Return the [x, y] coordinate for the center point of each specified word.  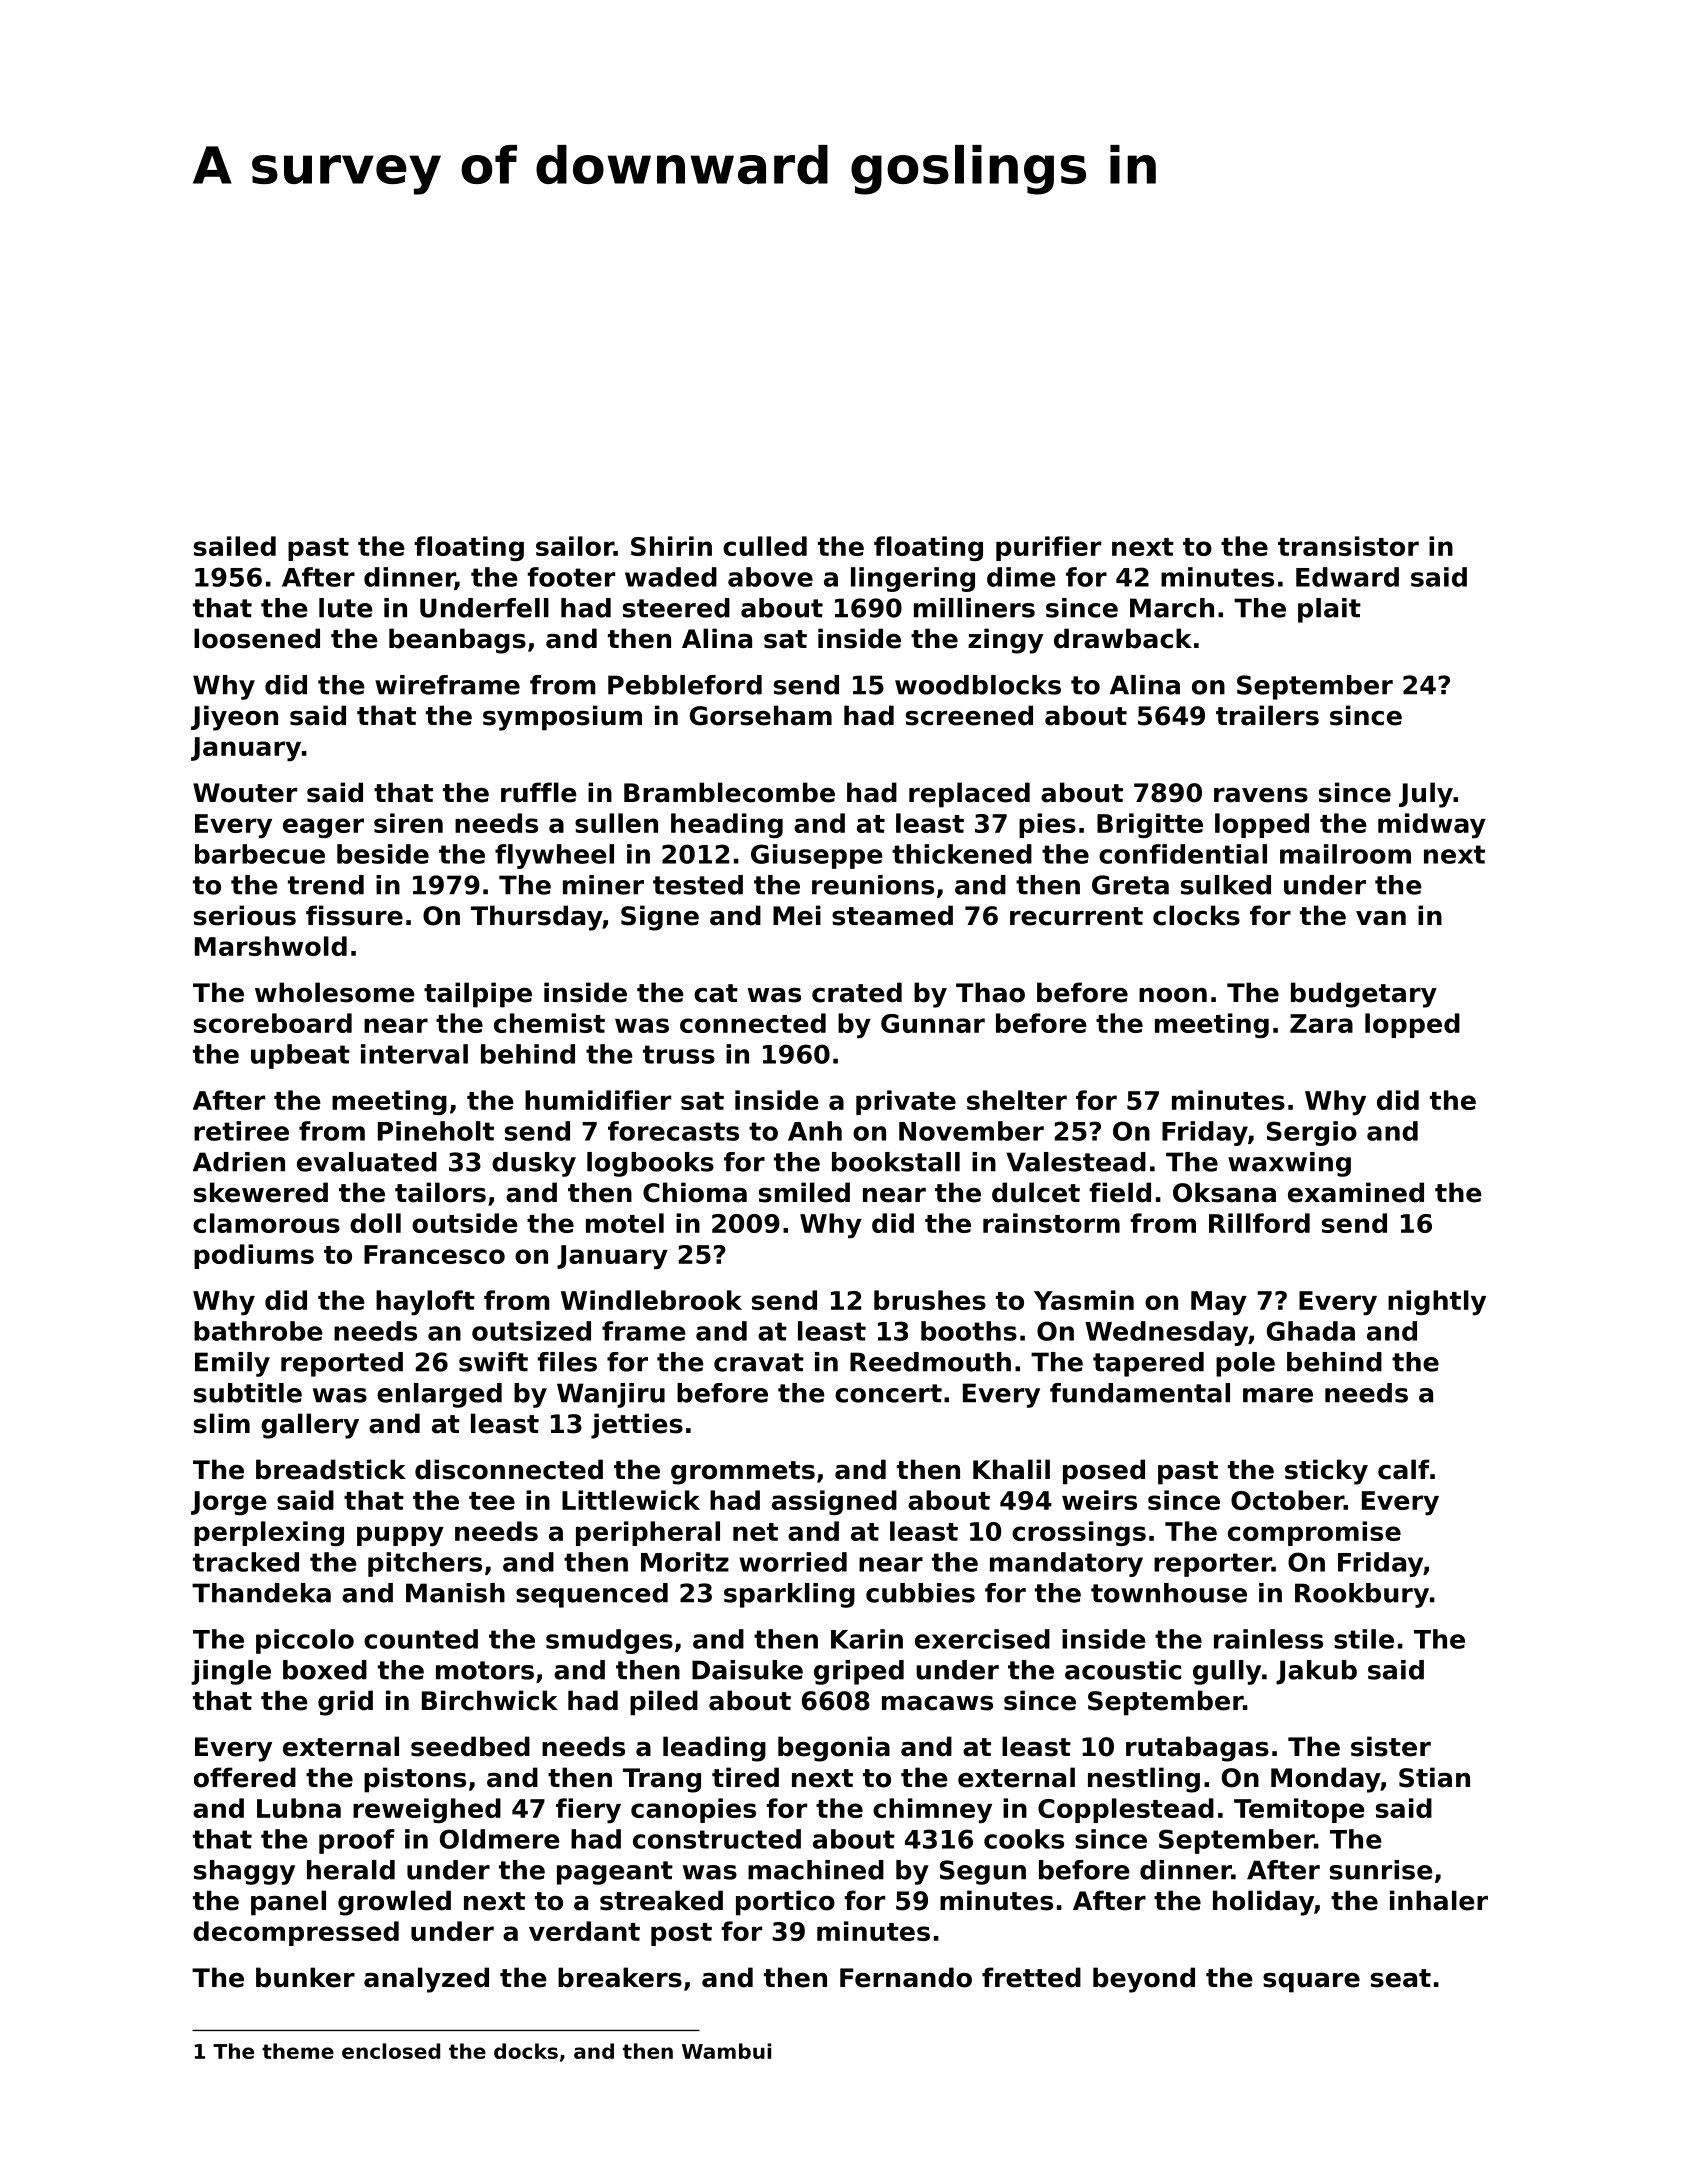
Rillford [1259, 1223]
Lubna [299, 1808]
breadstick [331, 1469]
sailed [235, 546]
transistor [1348, 546]
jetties [637, 1426]
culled [765, 546]
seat [1401, 1978]
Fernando [906, 1977]
